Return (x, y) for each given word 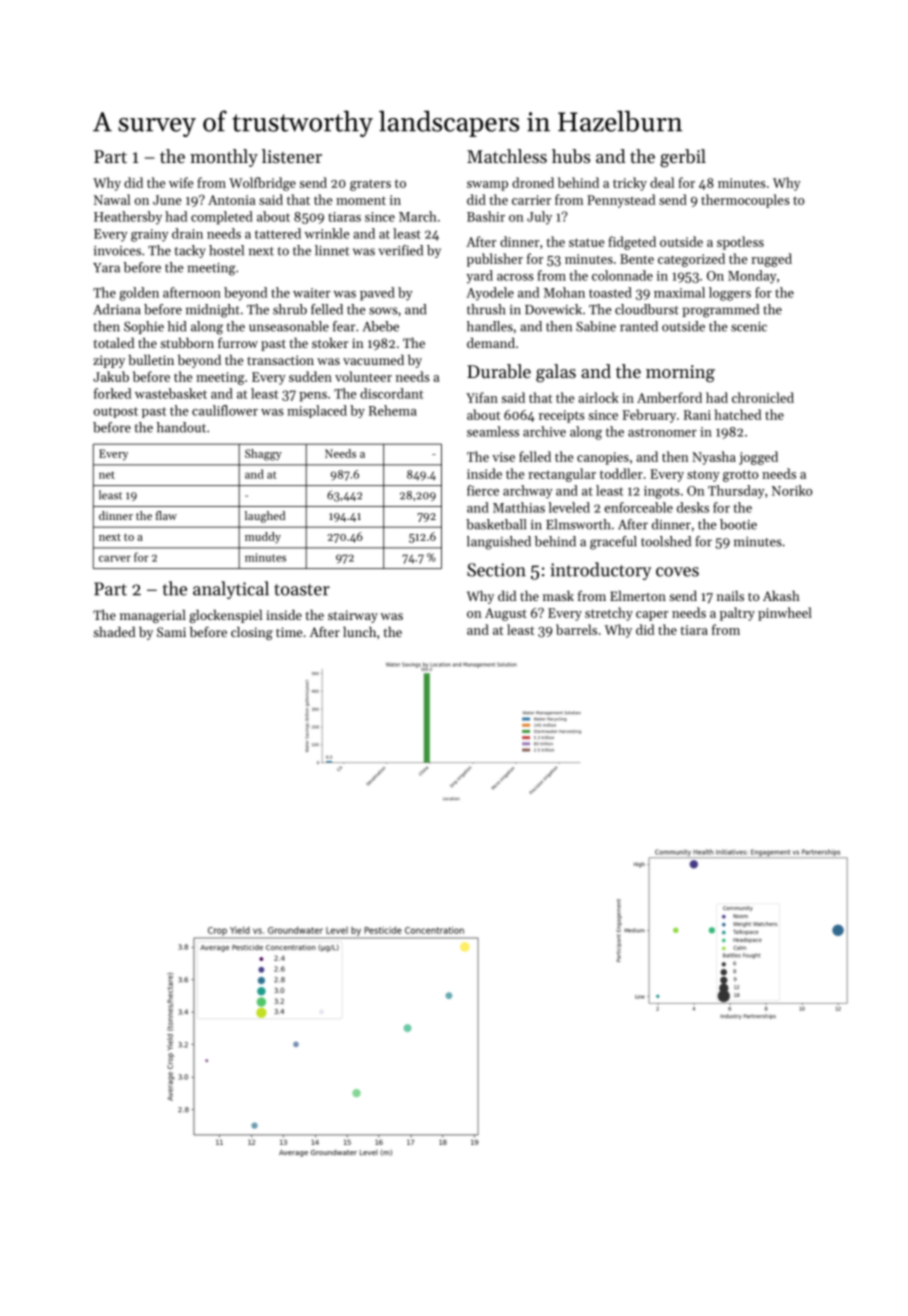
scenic (749, 327)
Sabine (596, 326)
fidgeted (632, 243)
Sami (171, 632)
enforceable (638, 507)
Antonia (232, 200)
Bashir (486, 216)
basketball (496, 524)
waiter (312, 293)
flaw (166, 515)
